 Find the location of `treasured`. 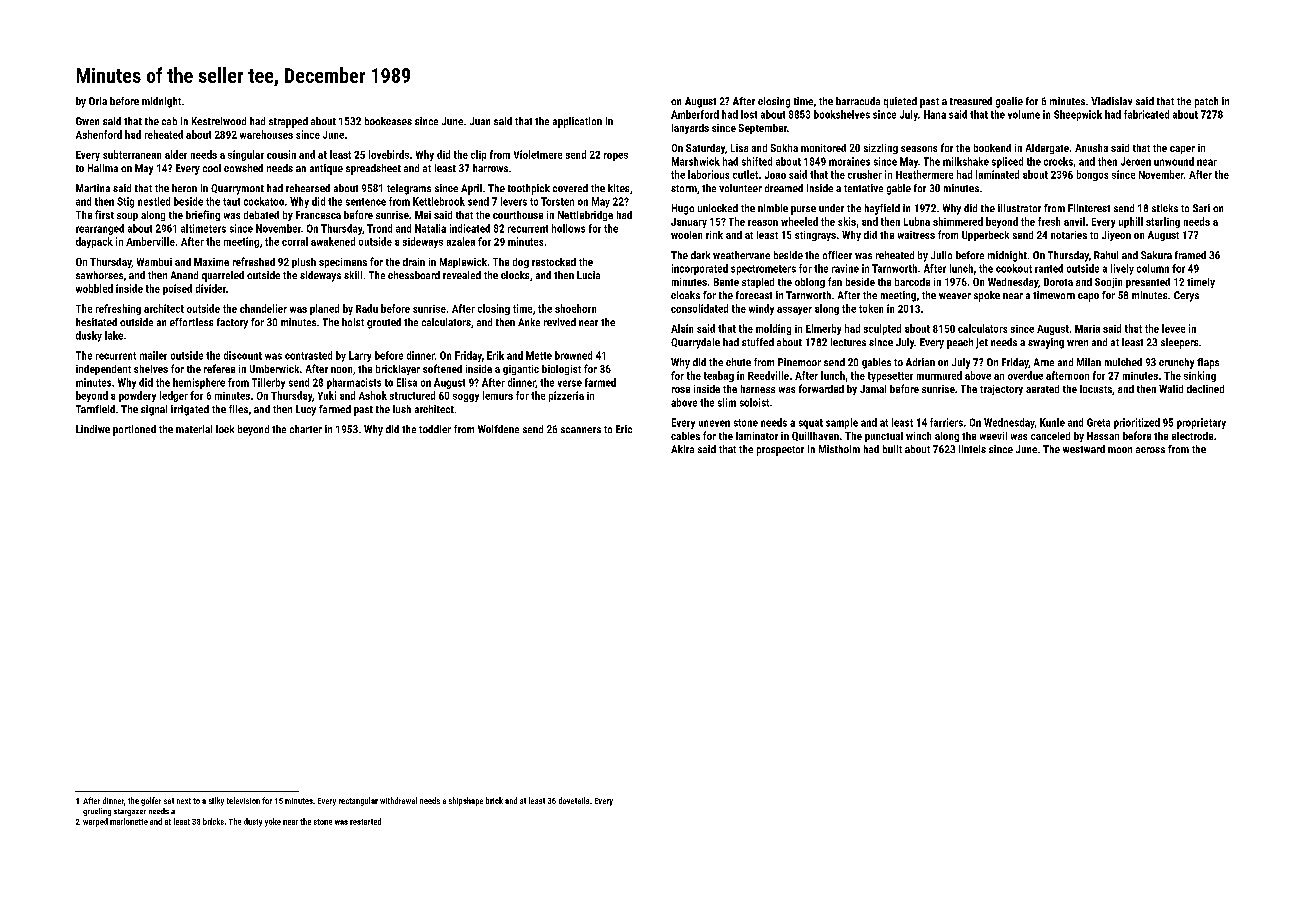

treasured is located at coordinates (971, 101).
